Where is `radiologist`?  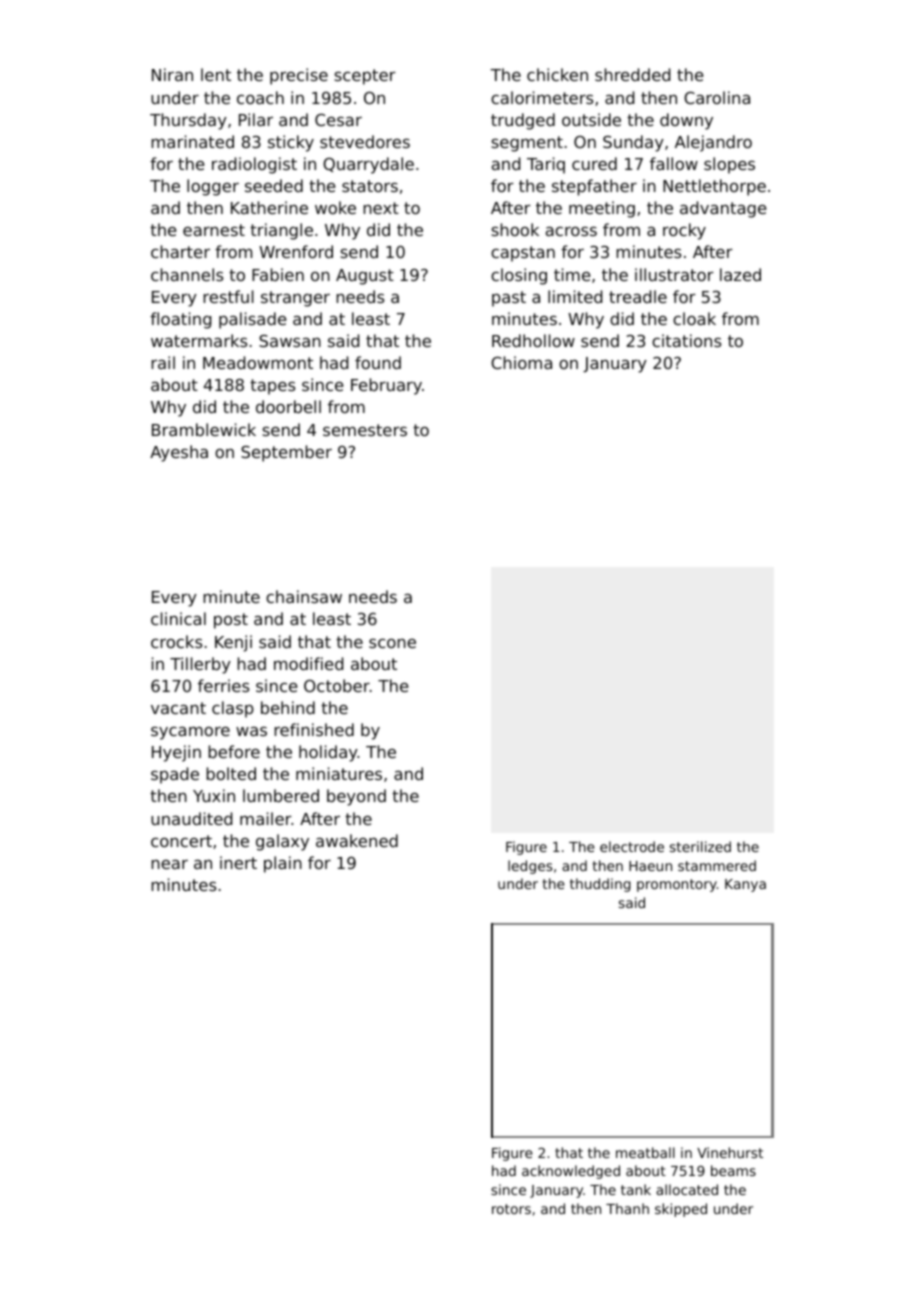 radiologist is located at coordinates (254, 165).
